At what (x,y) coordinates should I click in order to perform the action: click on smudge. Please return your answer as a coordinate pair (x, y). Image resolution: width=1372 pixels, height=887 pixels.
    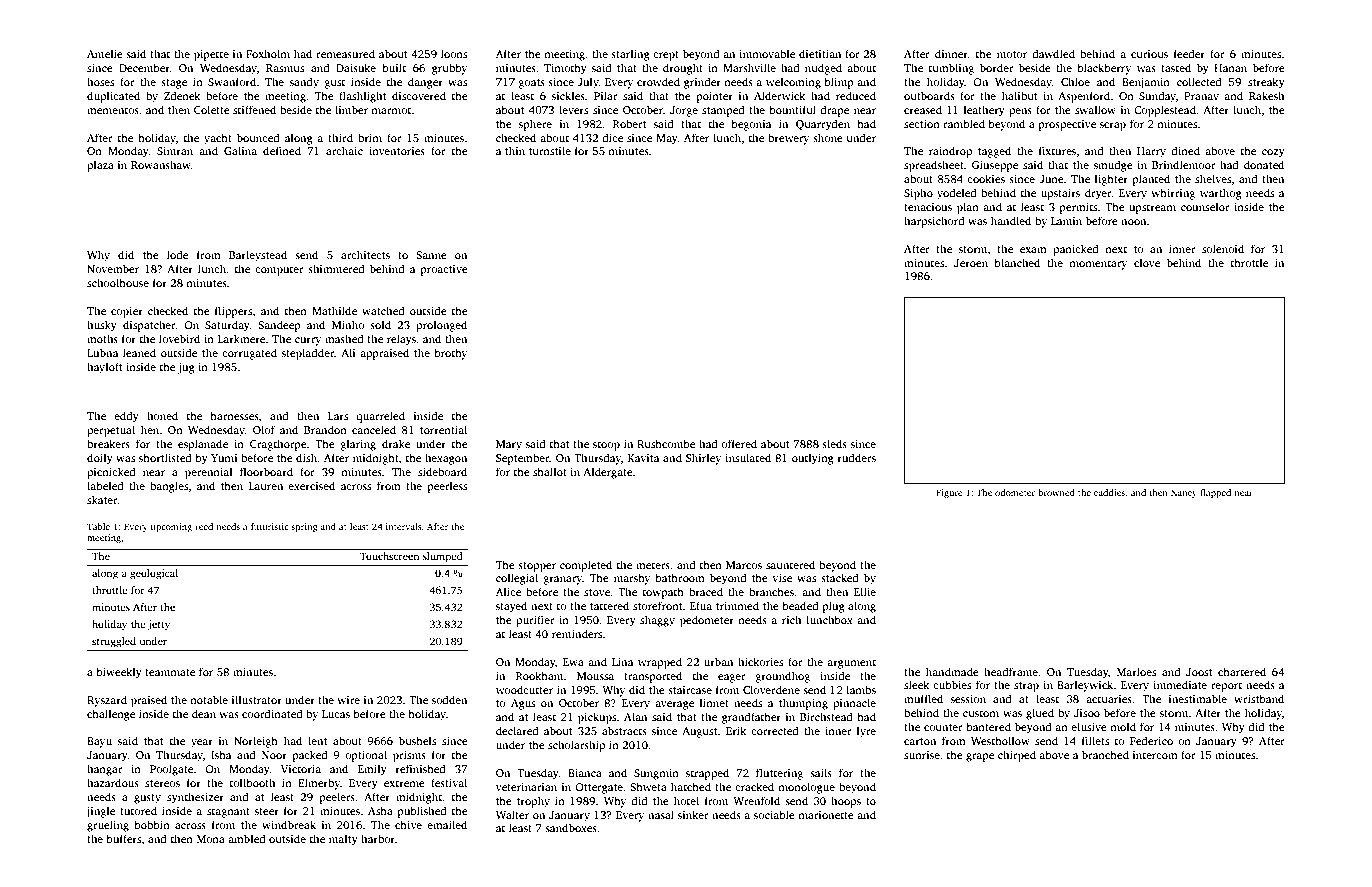
    Looking at the image, I should click on (1113, 166).
